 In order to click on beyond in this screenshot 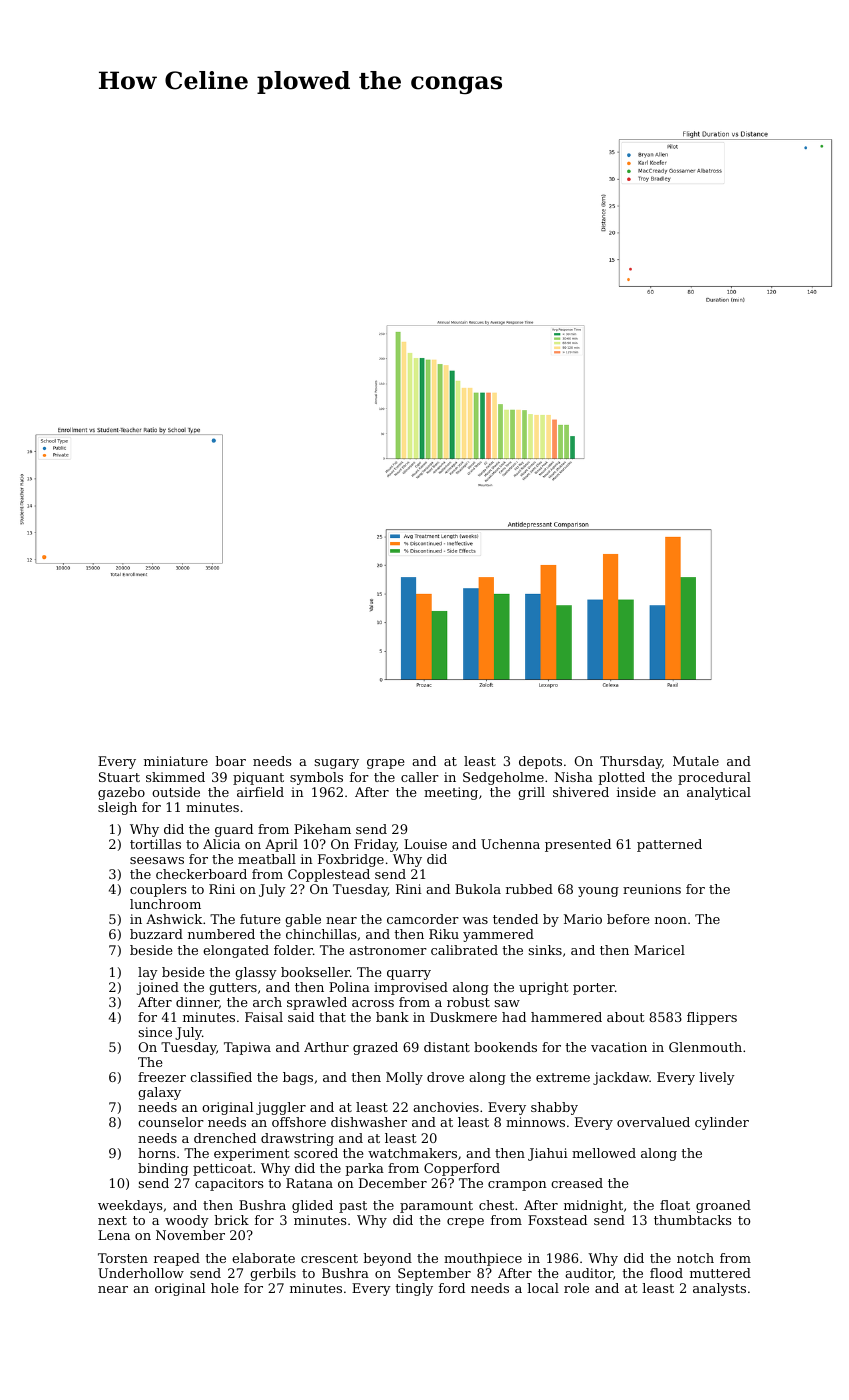, I will do `click(387, 1259)`.
